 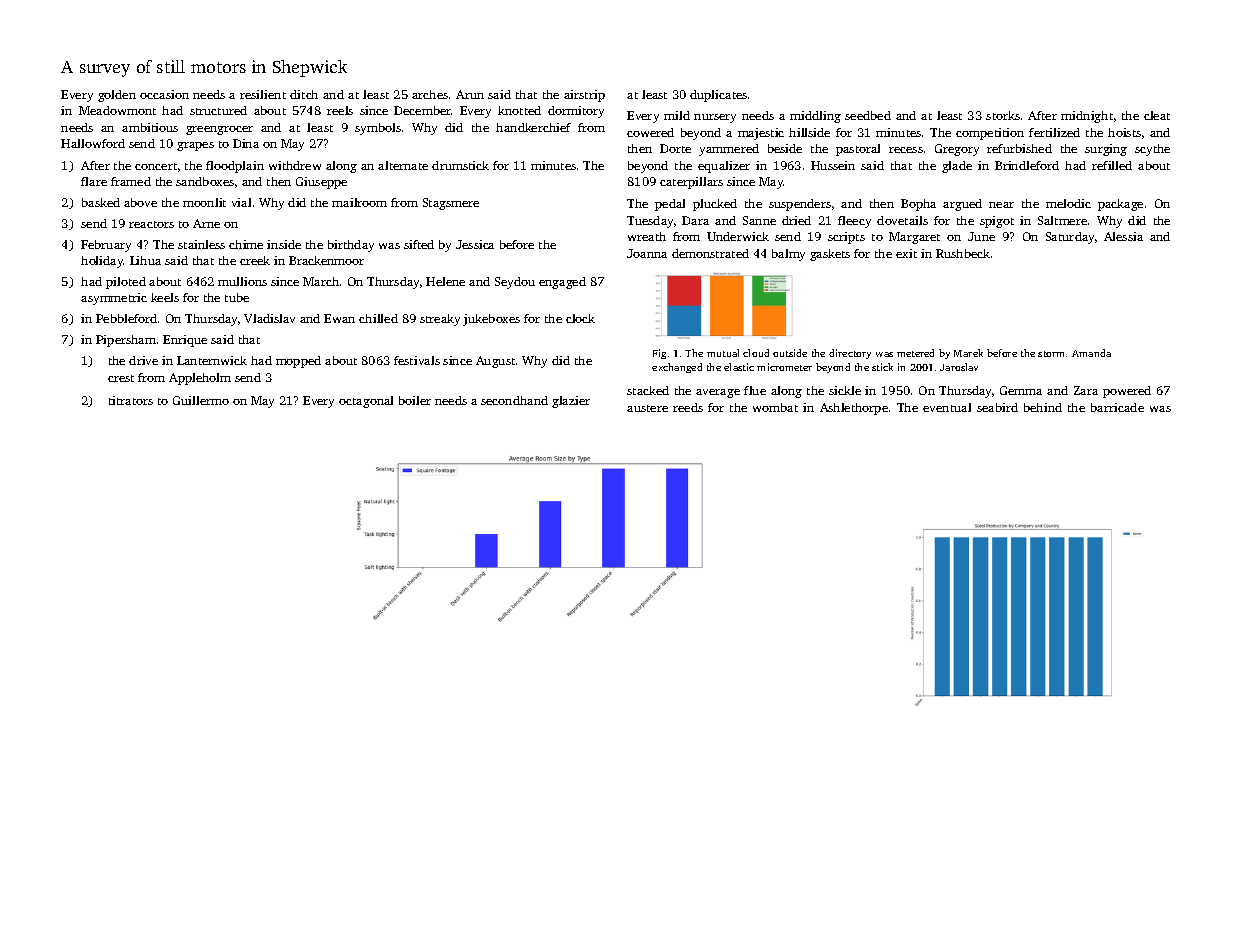 What do you see at coordinates (1003, 115) in the document?
I see `storks` at bounding box center [1003, 115].
